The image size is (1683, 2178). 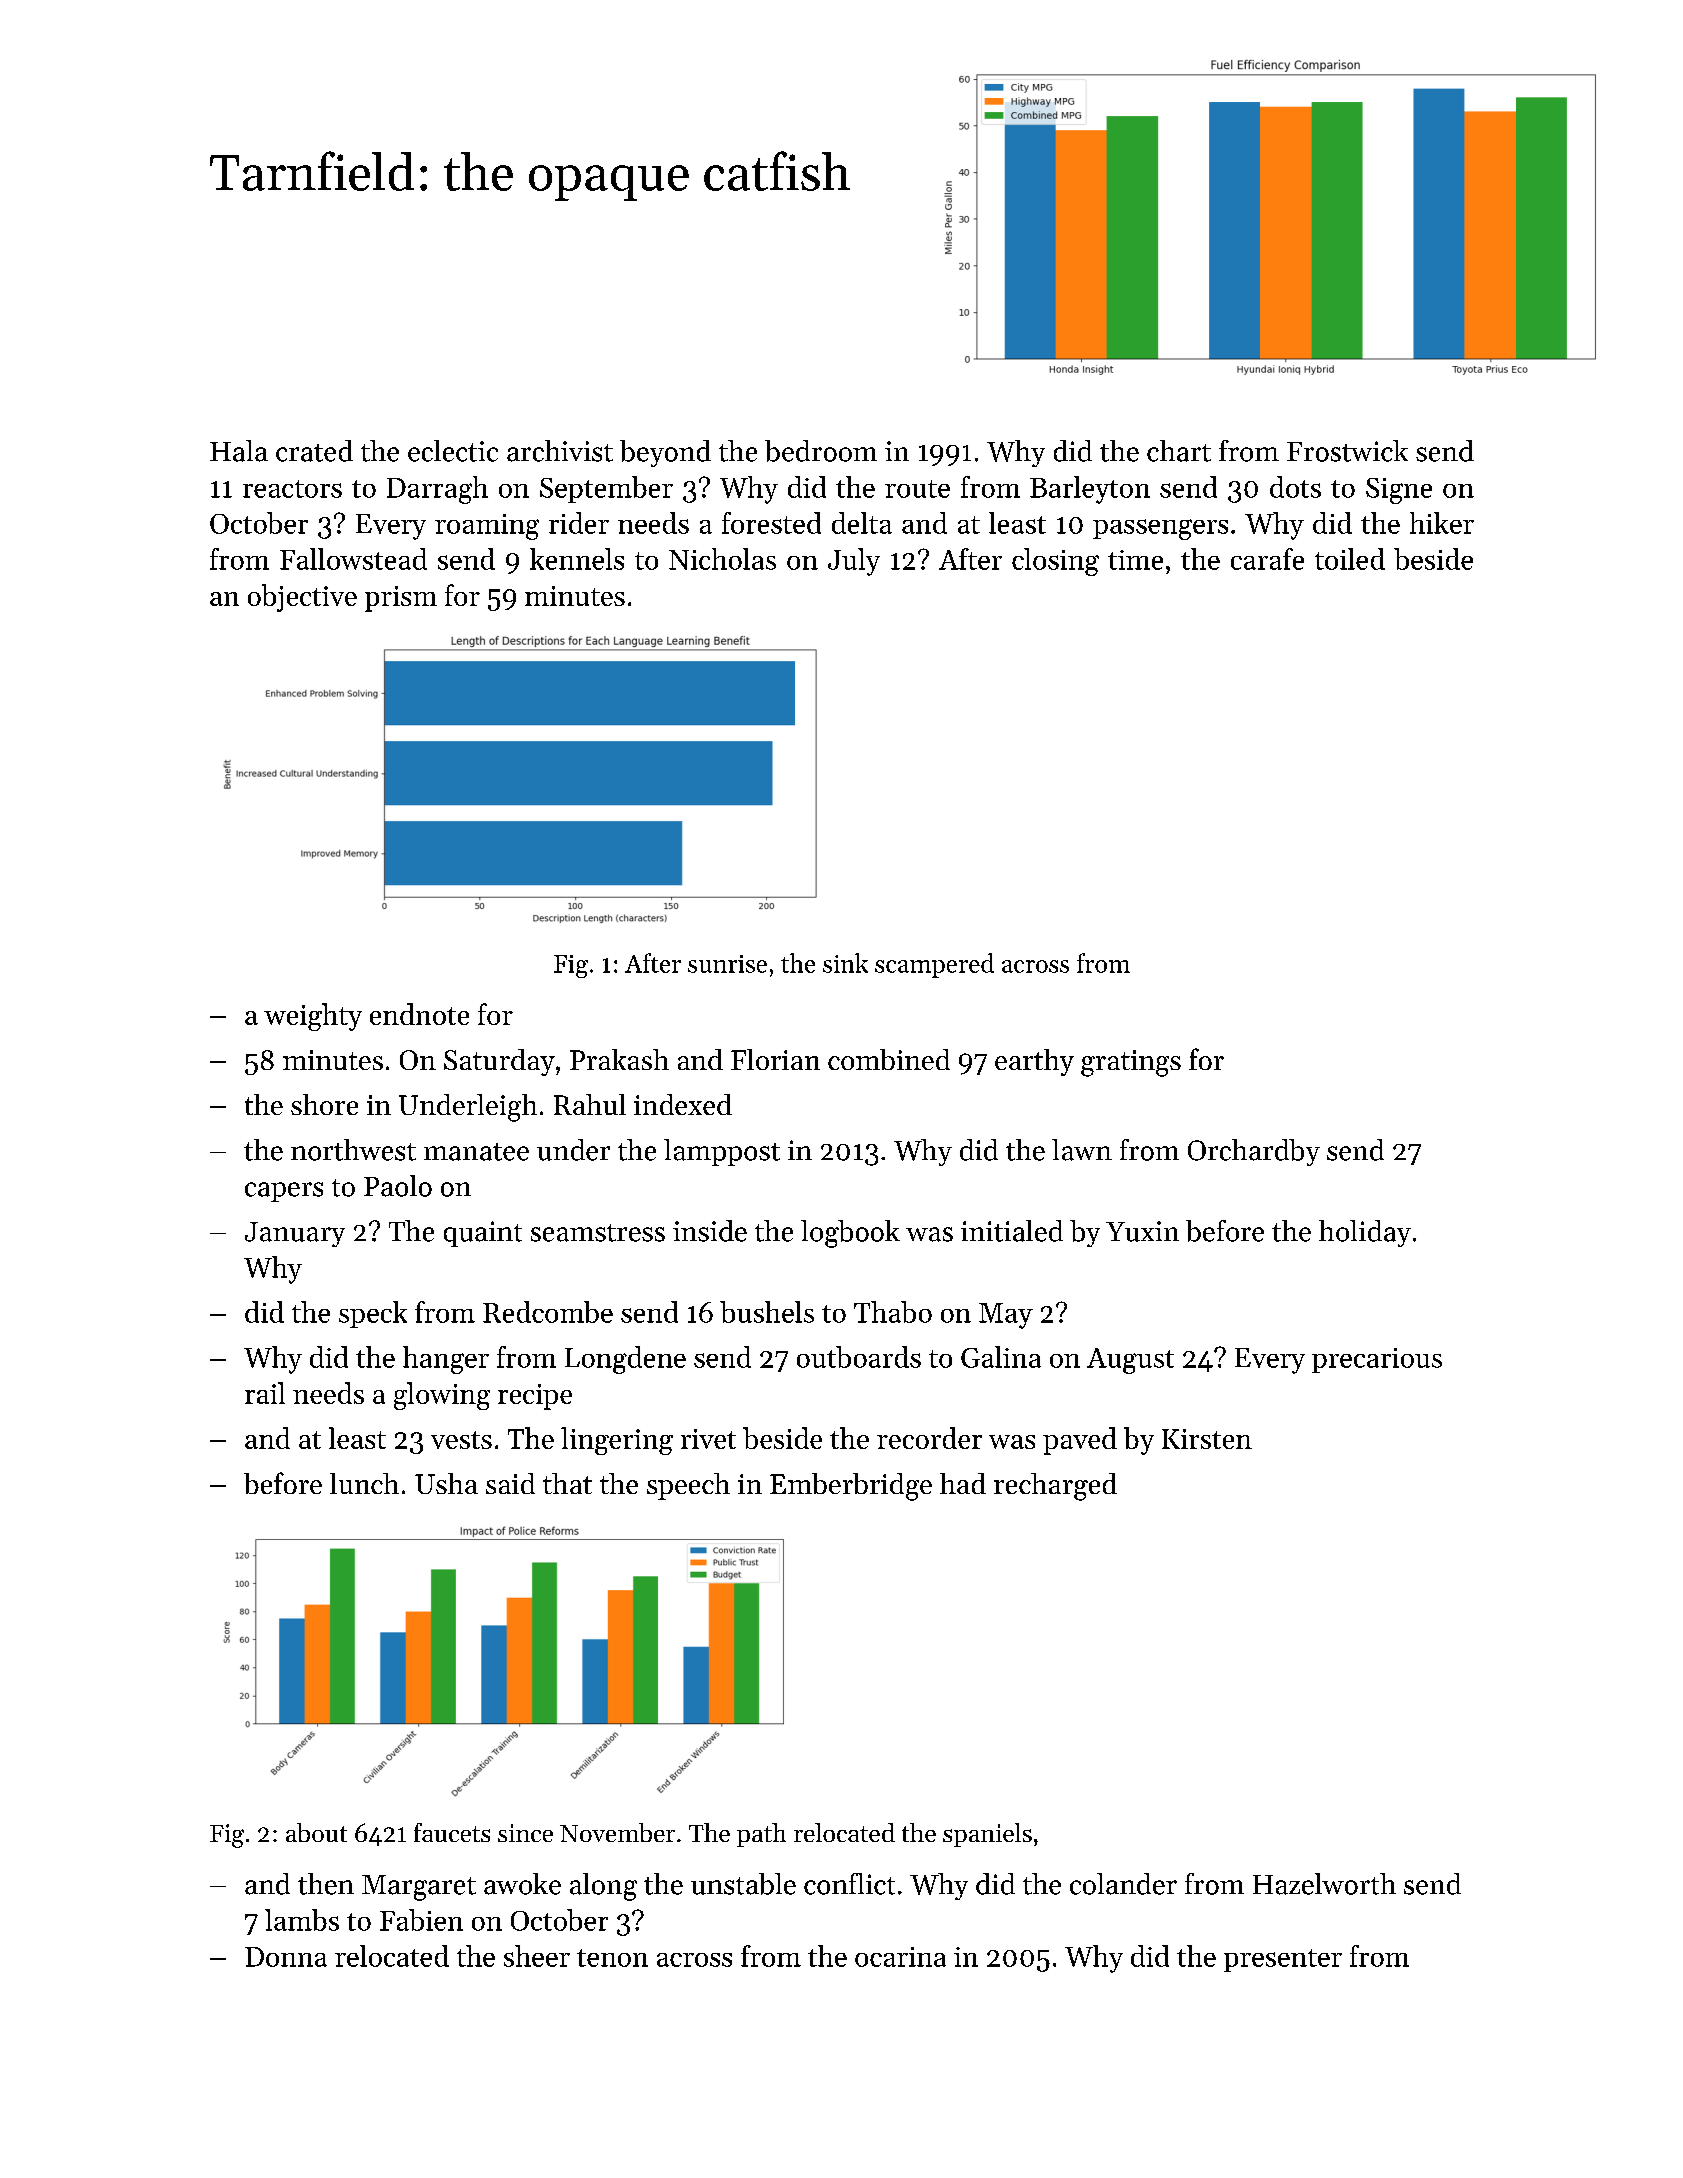 I want to click on capers, so click(x=284, y=1192).
